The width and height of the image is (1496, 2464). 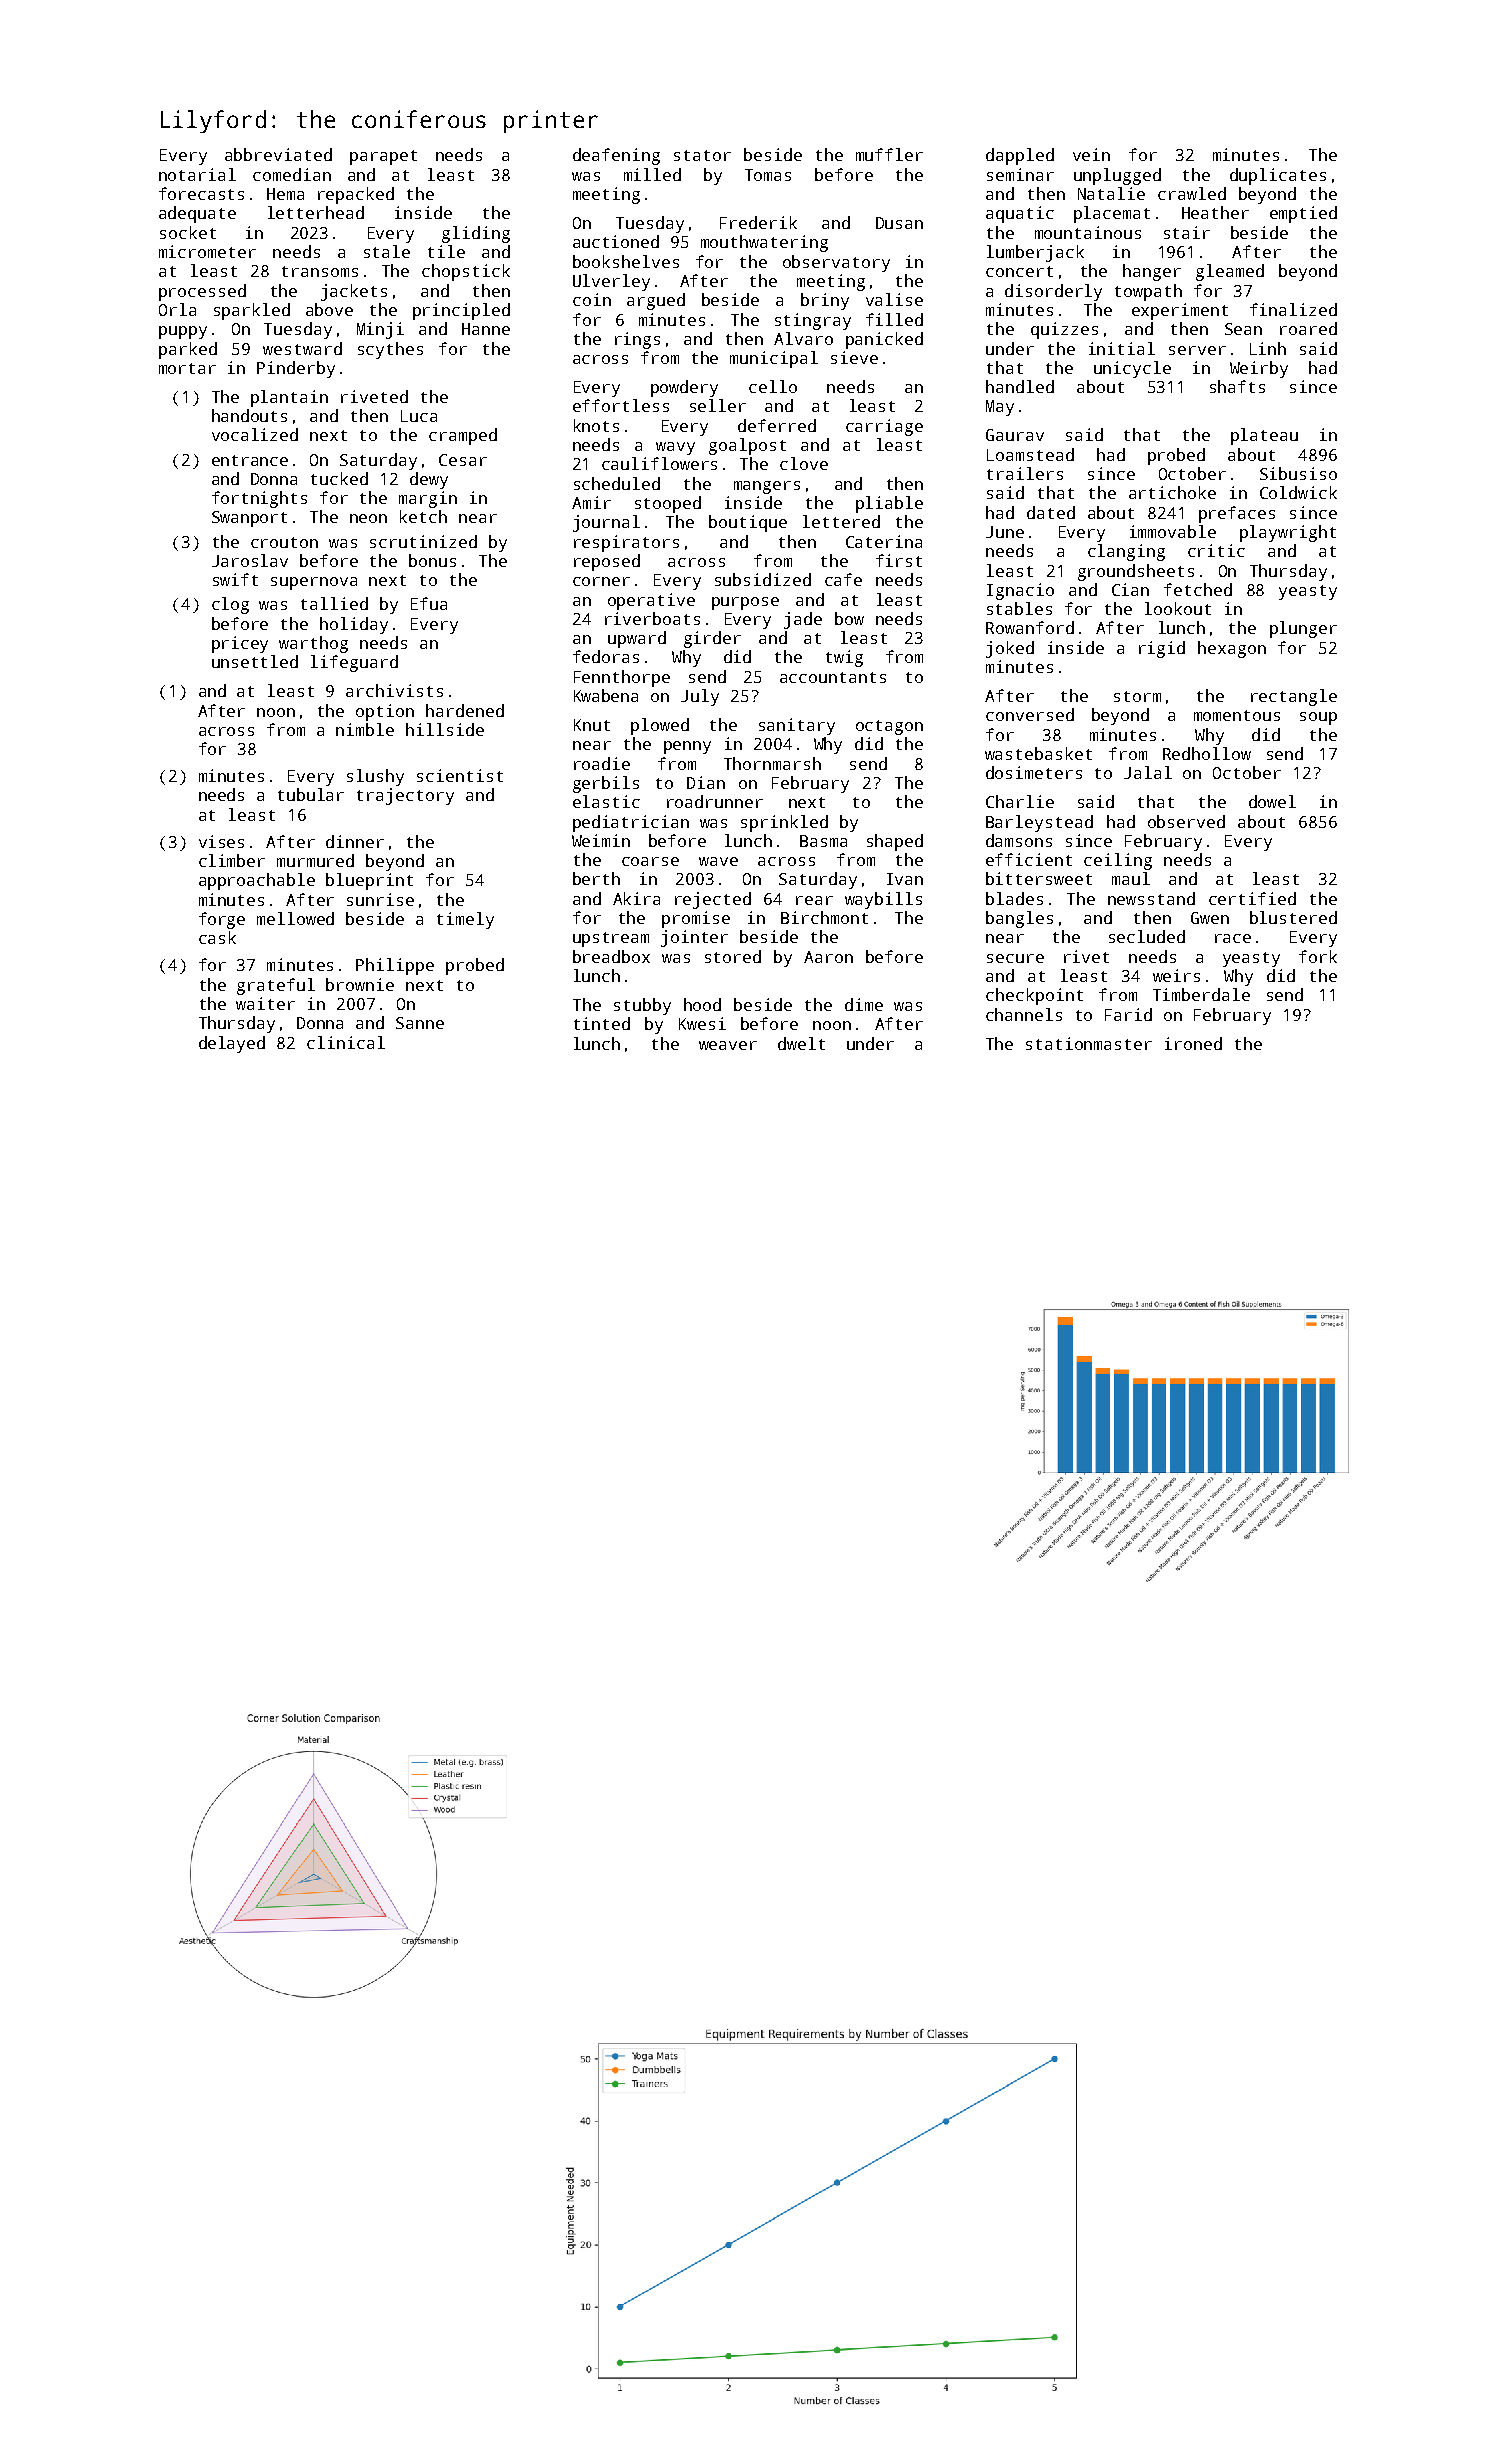 What do you see at coordinates (1053, 292) in the image?
I see `disorderly` at bounding box center [1053, 292].
